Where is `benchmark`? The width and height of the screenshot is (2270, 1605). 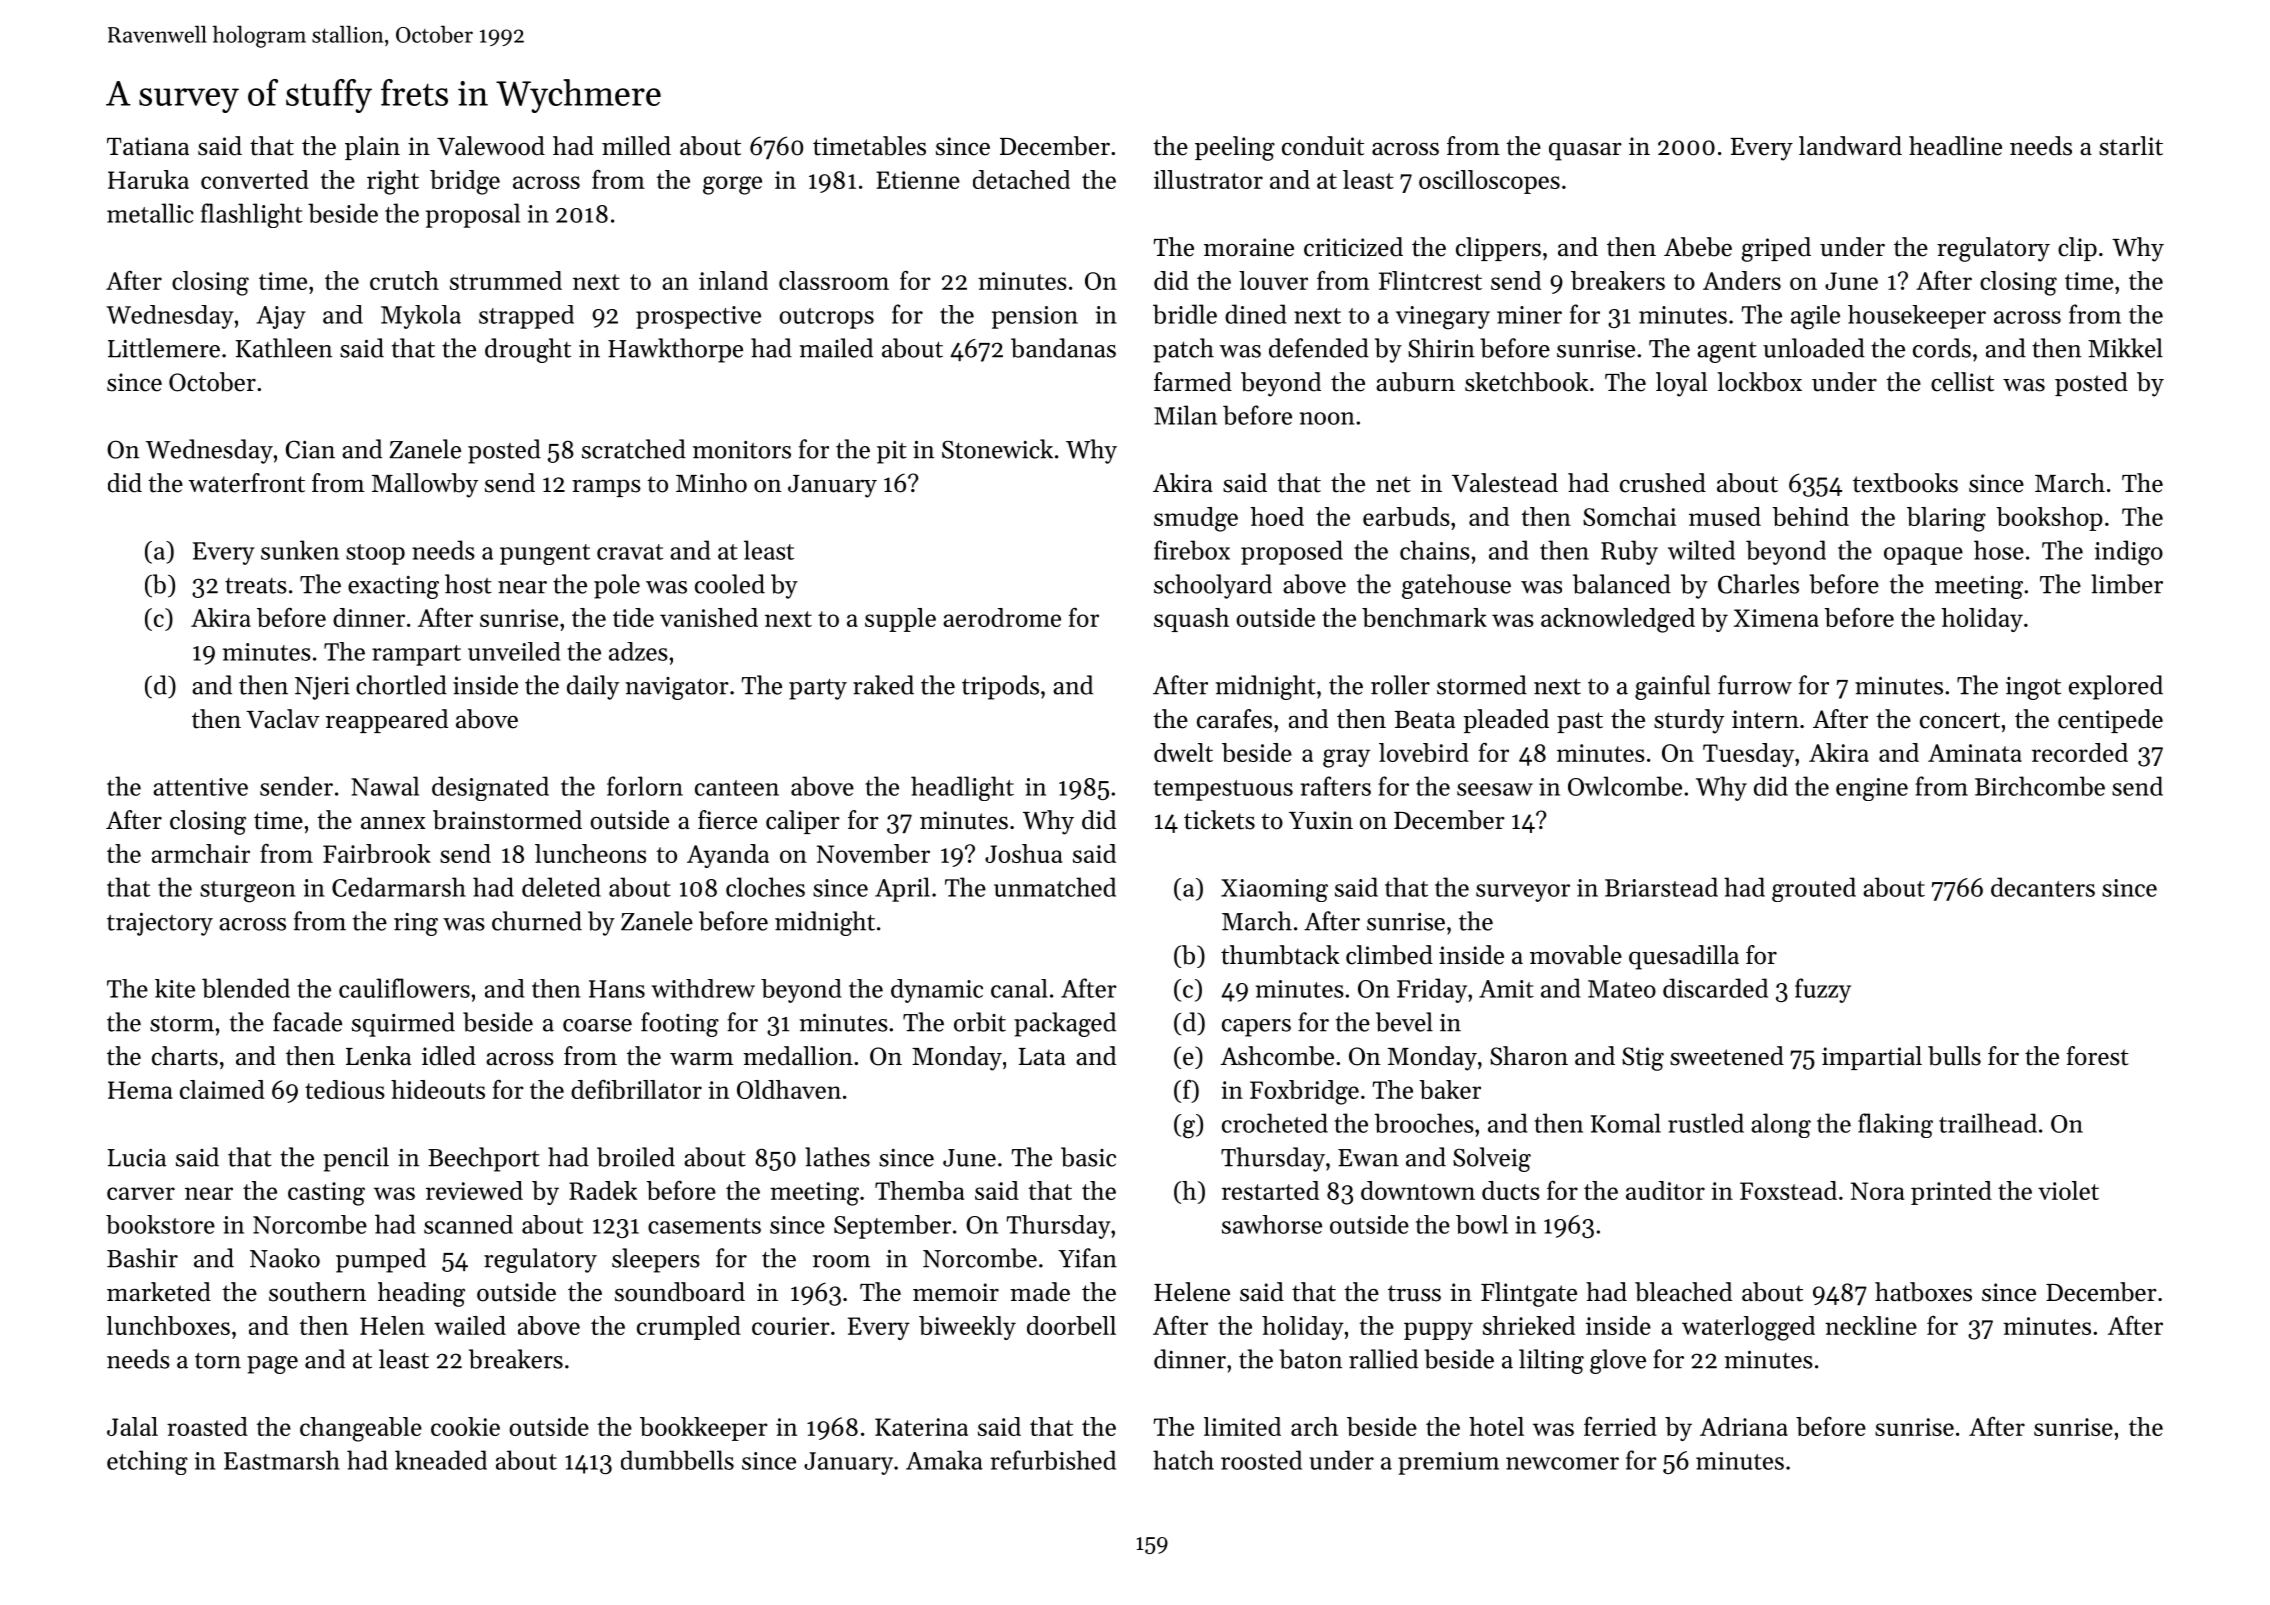
benchmark is located at coordinates (1424, 617).
